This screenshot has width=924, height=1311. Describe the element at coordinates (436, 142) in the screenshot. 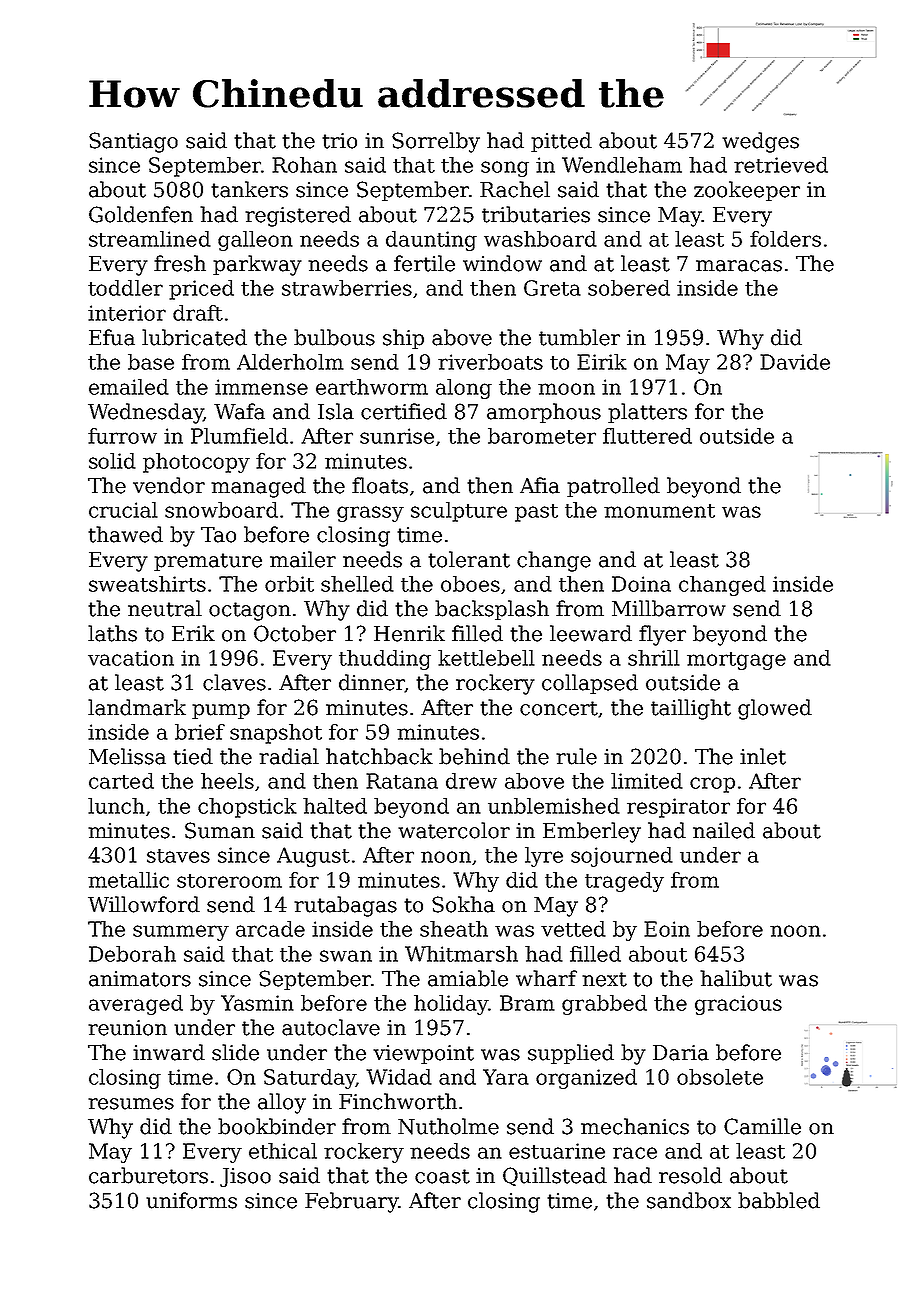

I see `Sorrelby` at that location.
